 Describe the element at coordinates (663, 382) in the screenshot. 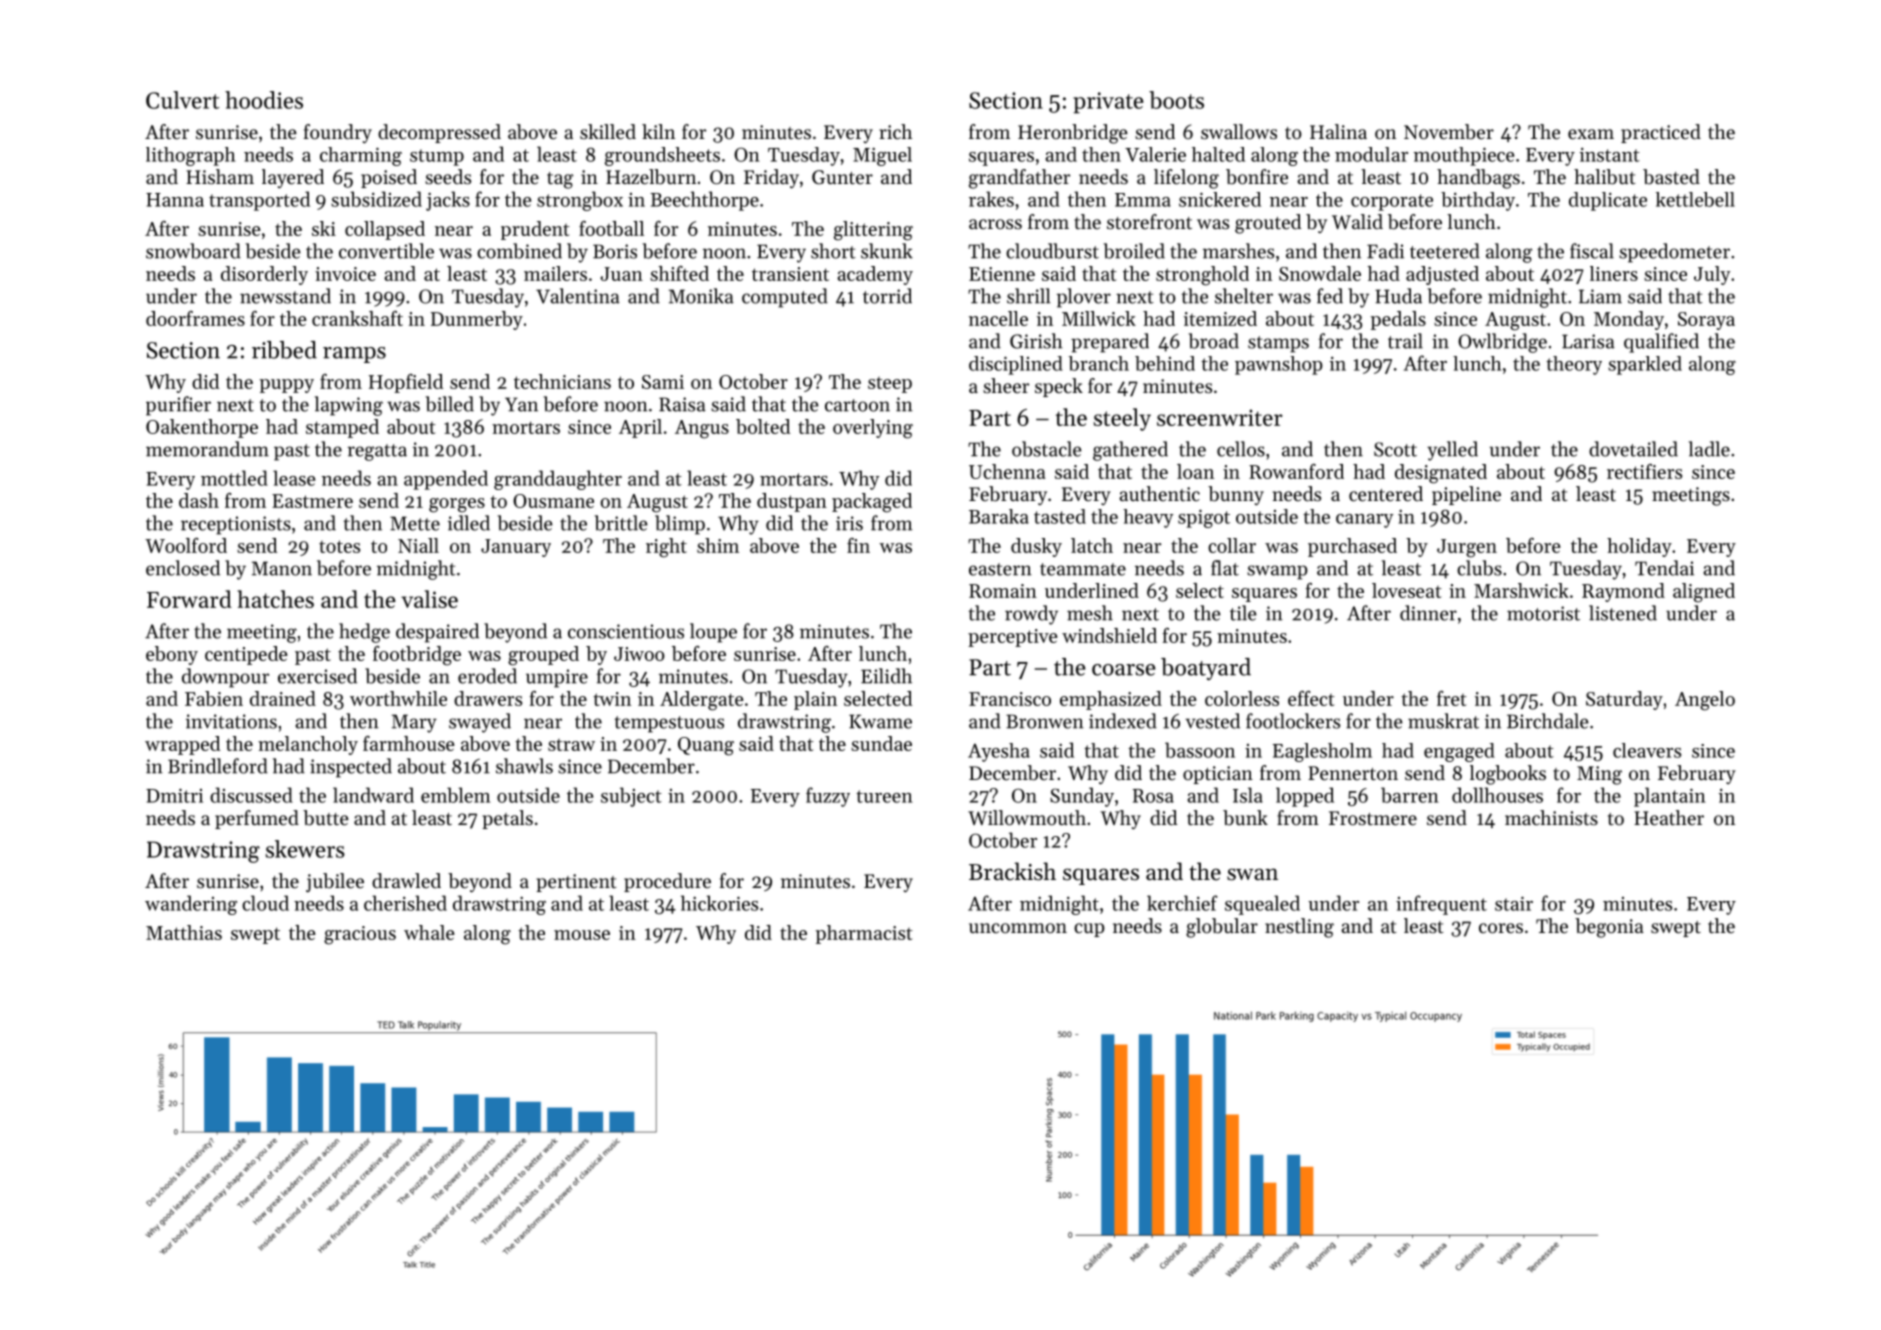

I see `Sami` at that location.
